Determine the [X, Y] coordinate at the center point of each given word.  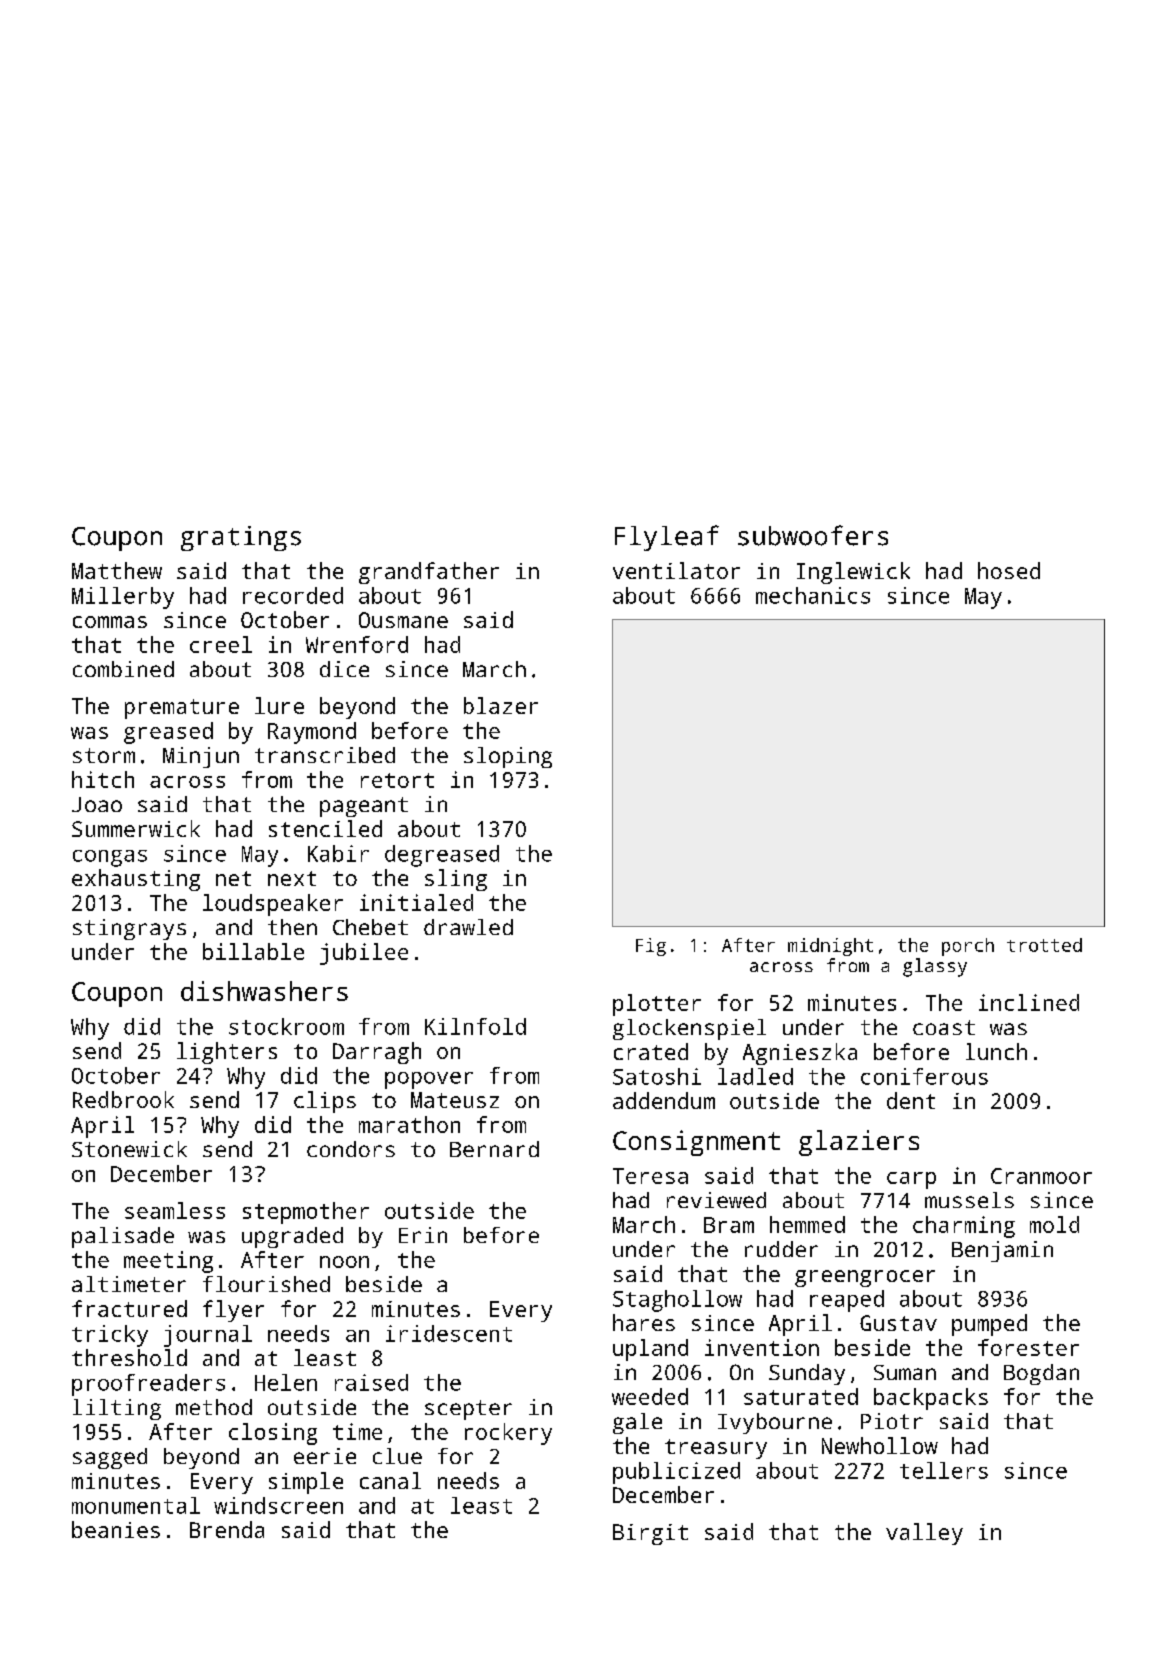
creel [221, 644]
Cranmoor [1041, 1176]
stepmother [306, 1213]
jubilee [364, 954]
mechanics [813, 595]
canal [390, 1480]
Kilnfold [475, 1026]
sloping [508, 757]
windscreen [278, 1505]
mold [1054, 1224]
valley [924, 1534]
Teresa [650, 1176]
